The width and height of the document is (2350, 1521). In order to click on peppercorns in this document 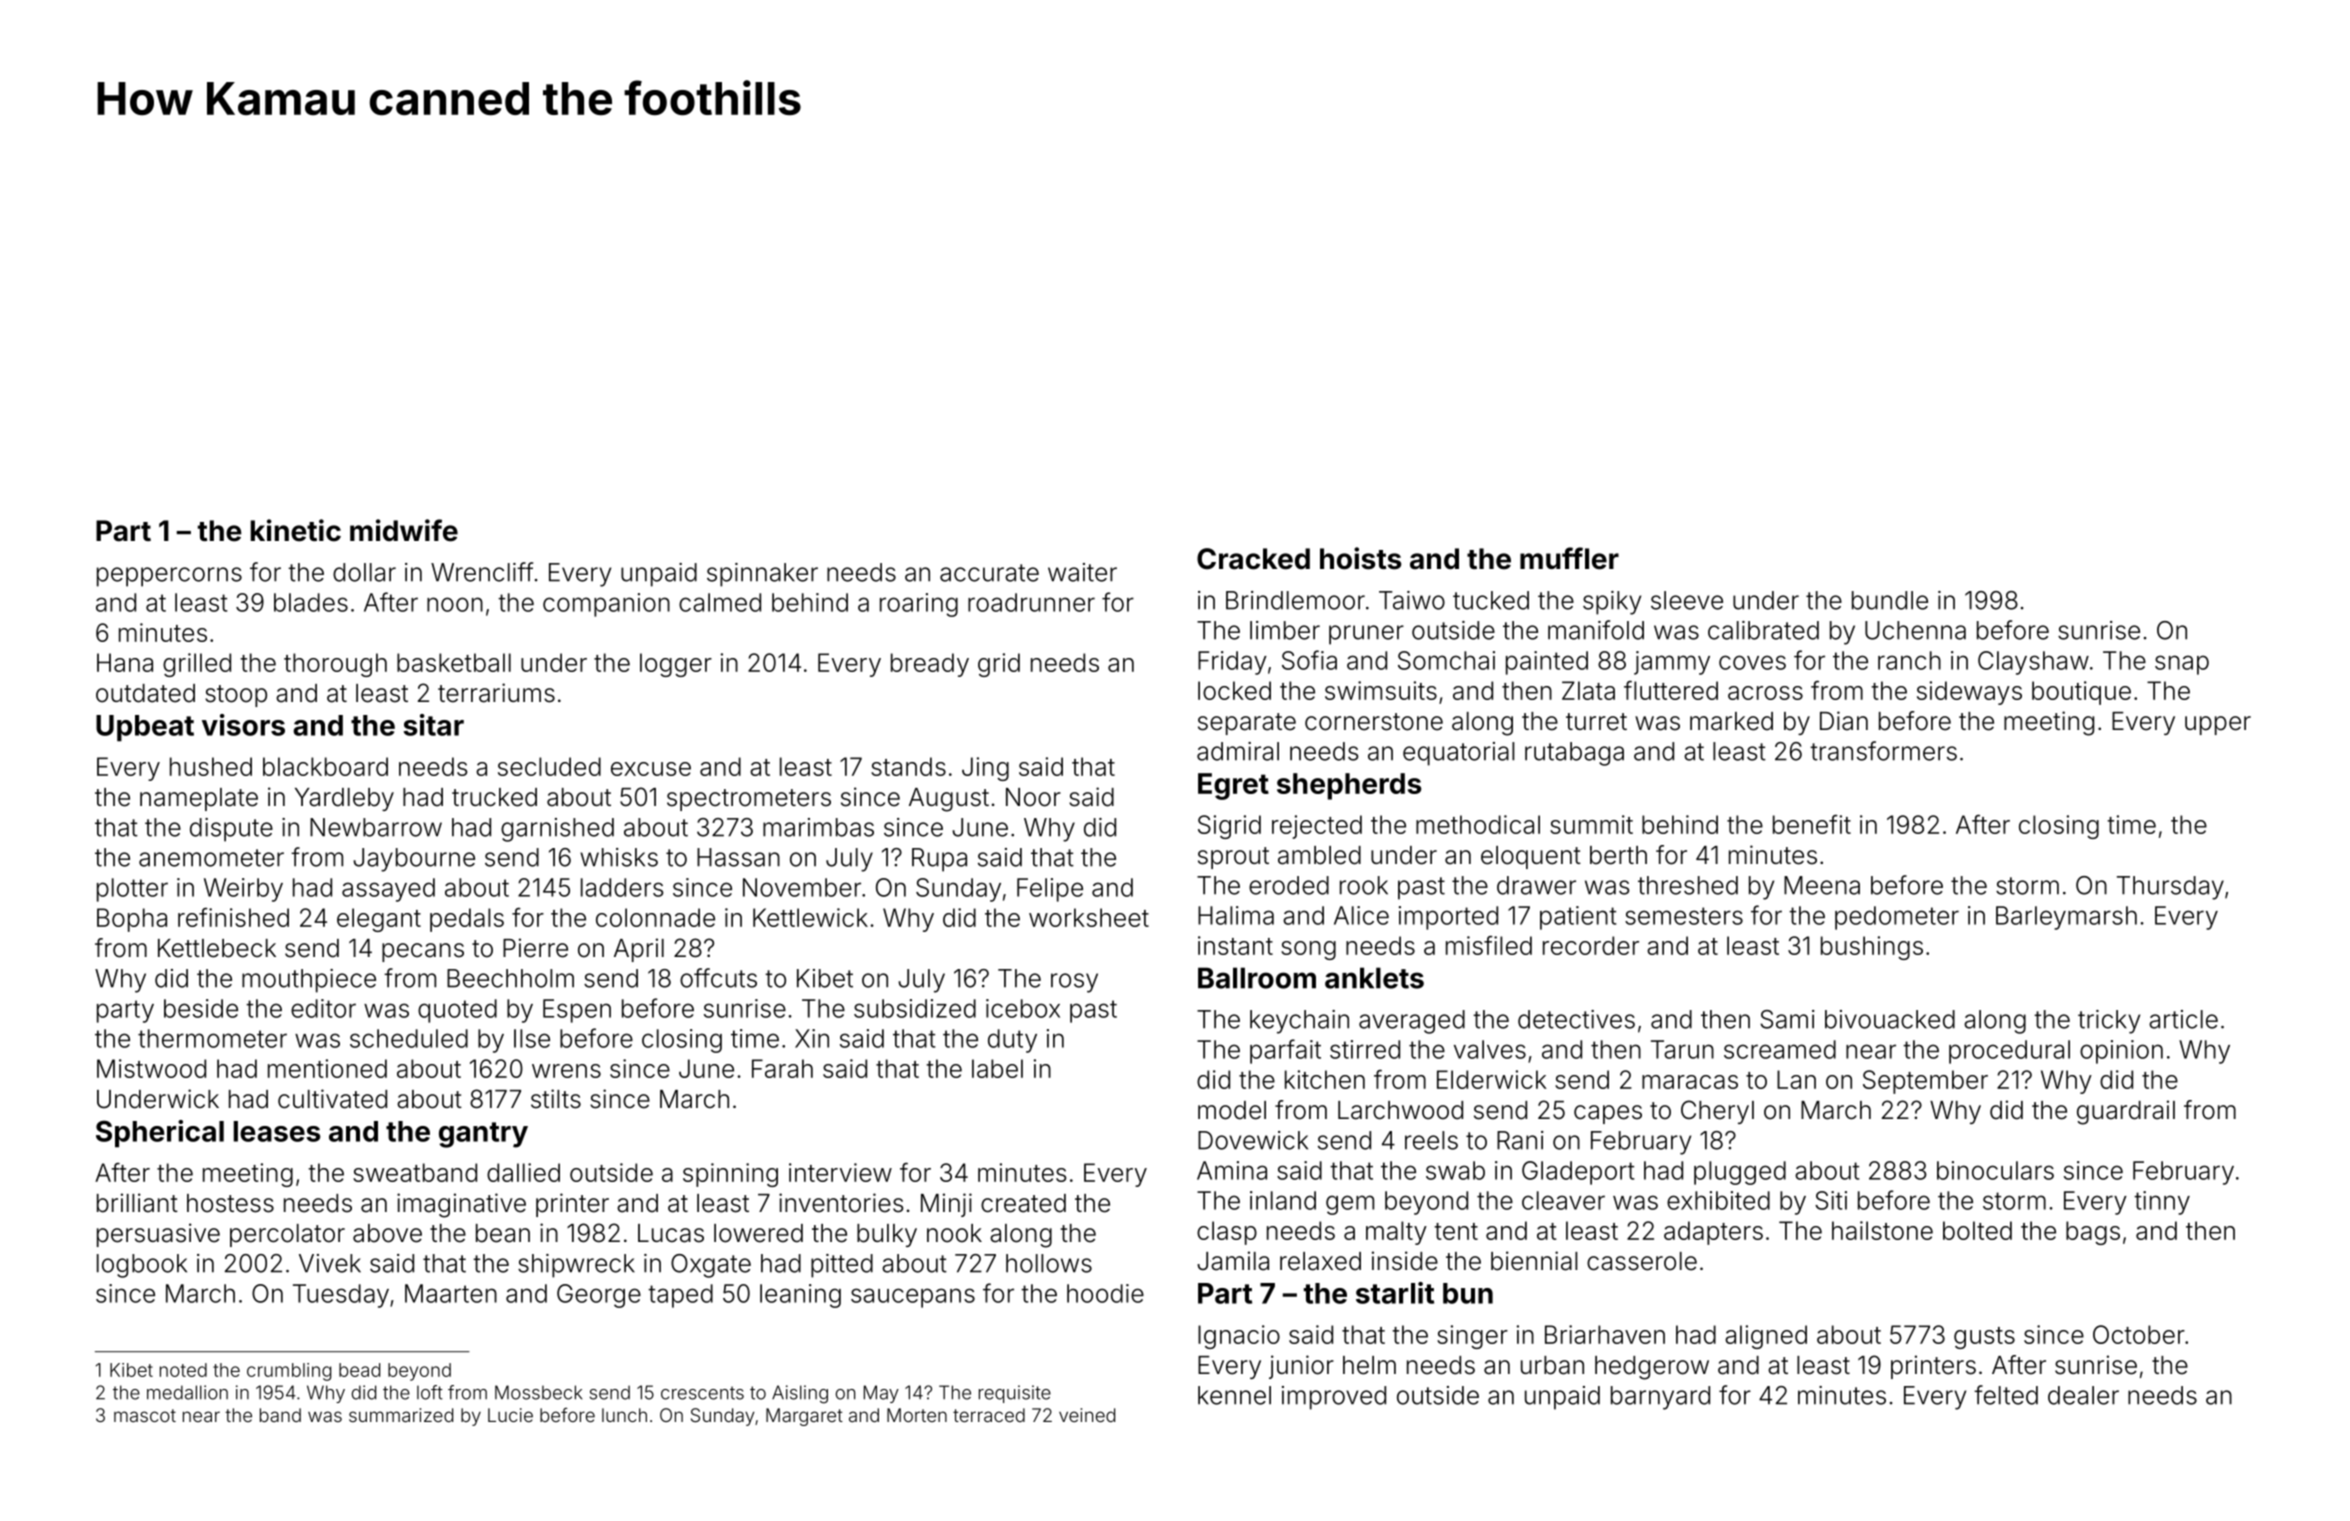, I will do `click(169, 577)`.
